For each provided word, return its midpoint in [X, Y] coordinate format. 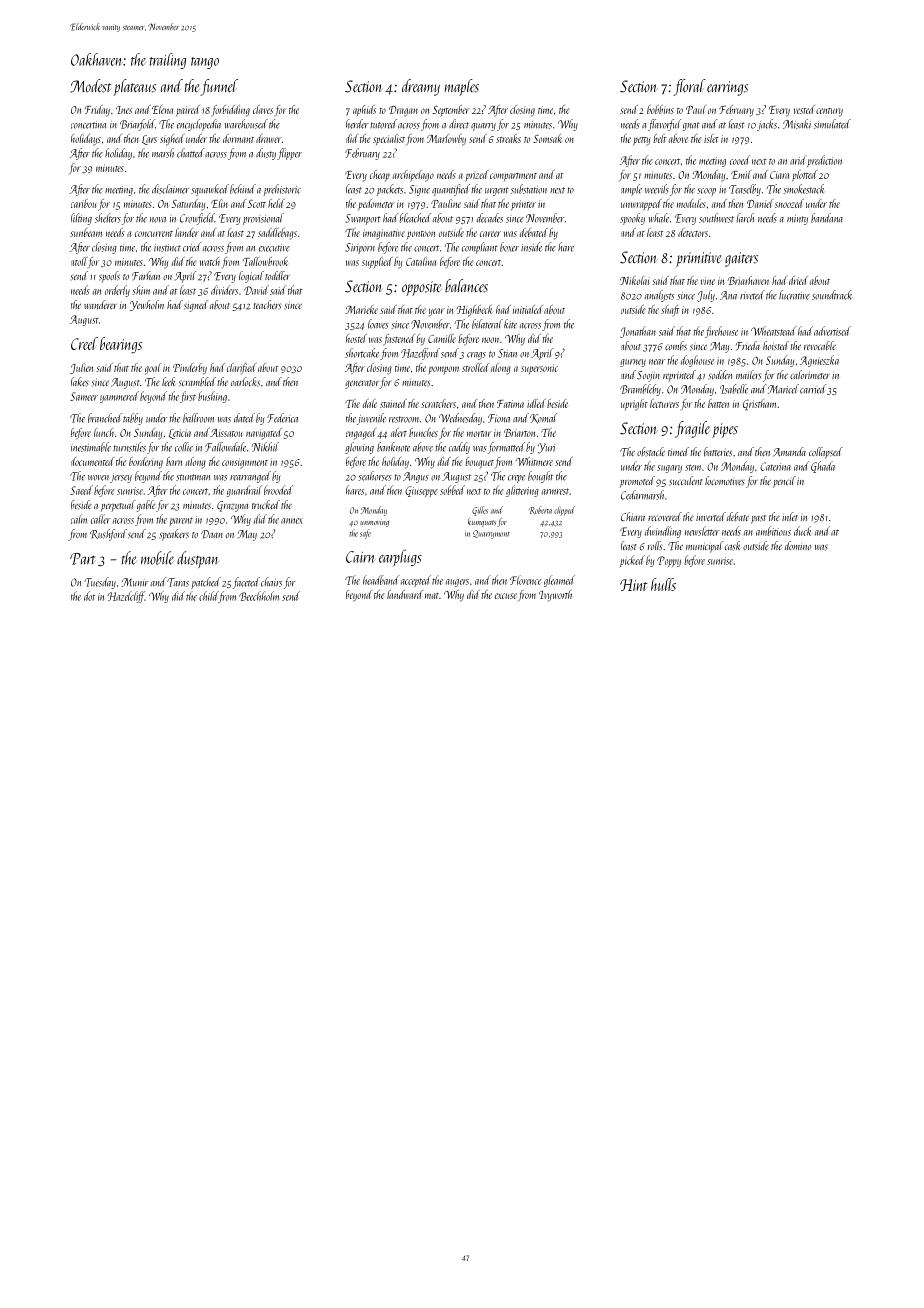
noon [490, 340]
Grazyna [232, 506]
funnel [219, 87]
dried [798, 280]
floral [689, 87]
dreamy [421, 87]
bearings [121, 345]
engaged [361, 434]
